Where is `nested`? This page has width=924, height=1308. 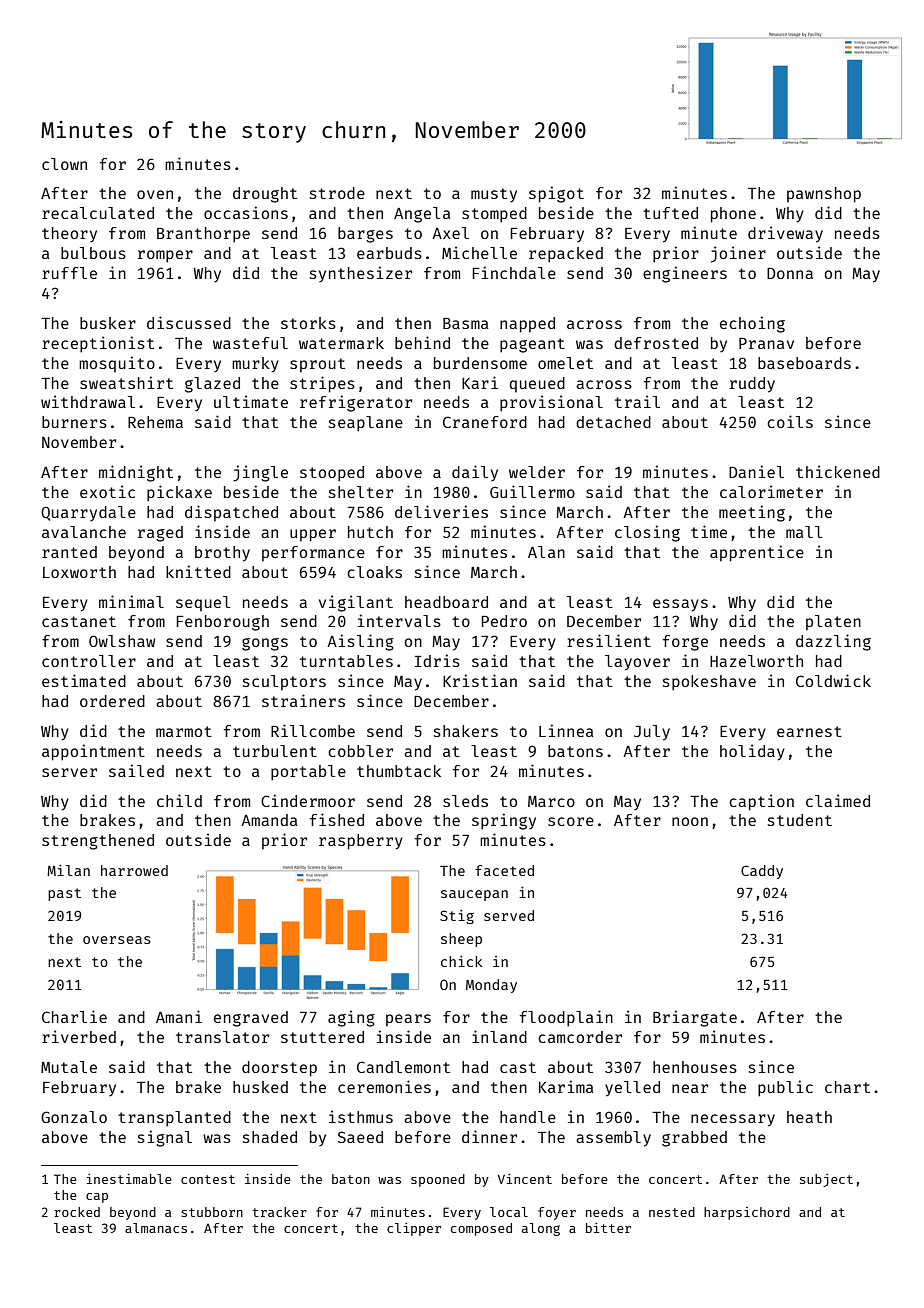 nested is located at coordinates (672, 1212).
